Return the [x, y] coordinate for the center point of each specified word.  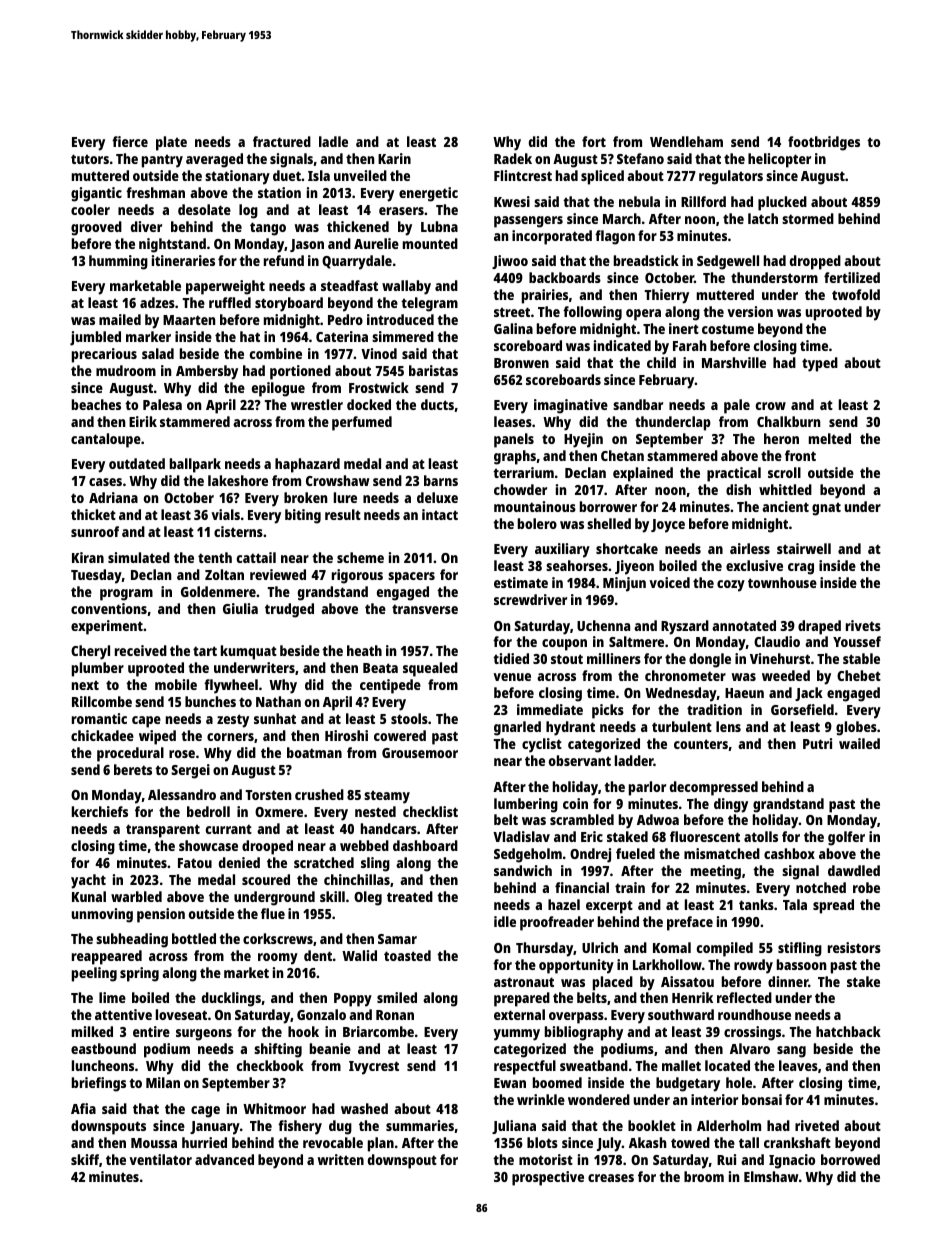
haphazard [307, 465]
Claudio [777, 641]
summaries [420, 1125]
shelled [609, 523]
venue [512, 677]
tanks [756, 904]
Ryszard [685, 627]
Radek [513, 158]
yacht [88, 881]
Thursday [544, 949]
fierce [130, 141]
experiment [107, 627]
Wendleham [686, 141]
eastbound [103, 1048]
